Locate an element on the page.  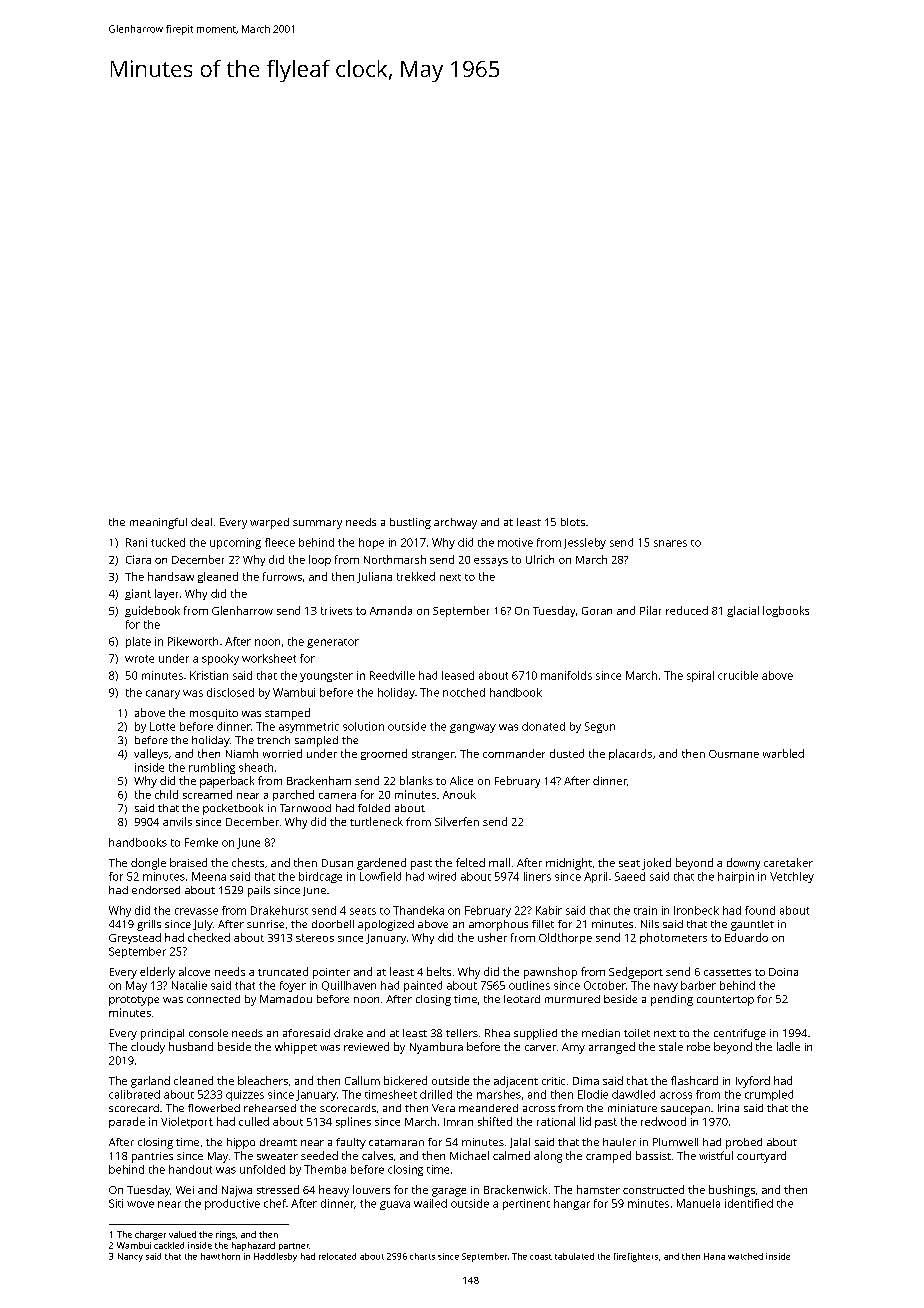
Rani is located at coordinates (136, 542).
